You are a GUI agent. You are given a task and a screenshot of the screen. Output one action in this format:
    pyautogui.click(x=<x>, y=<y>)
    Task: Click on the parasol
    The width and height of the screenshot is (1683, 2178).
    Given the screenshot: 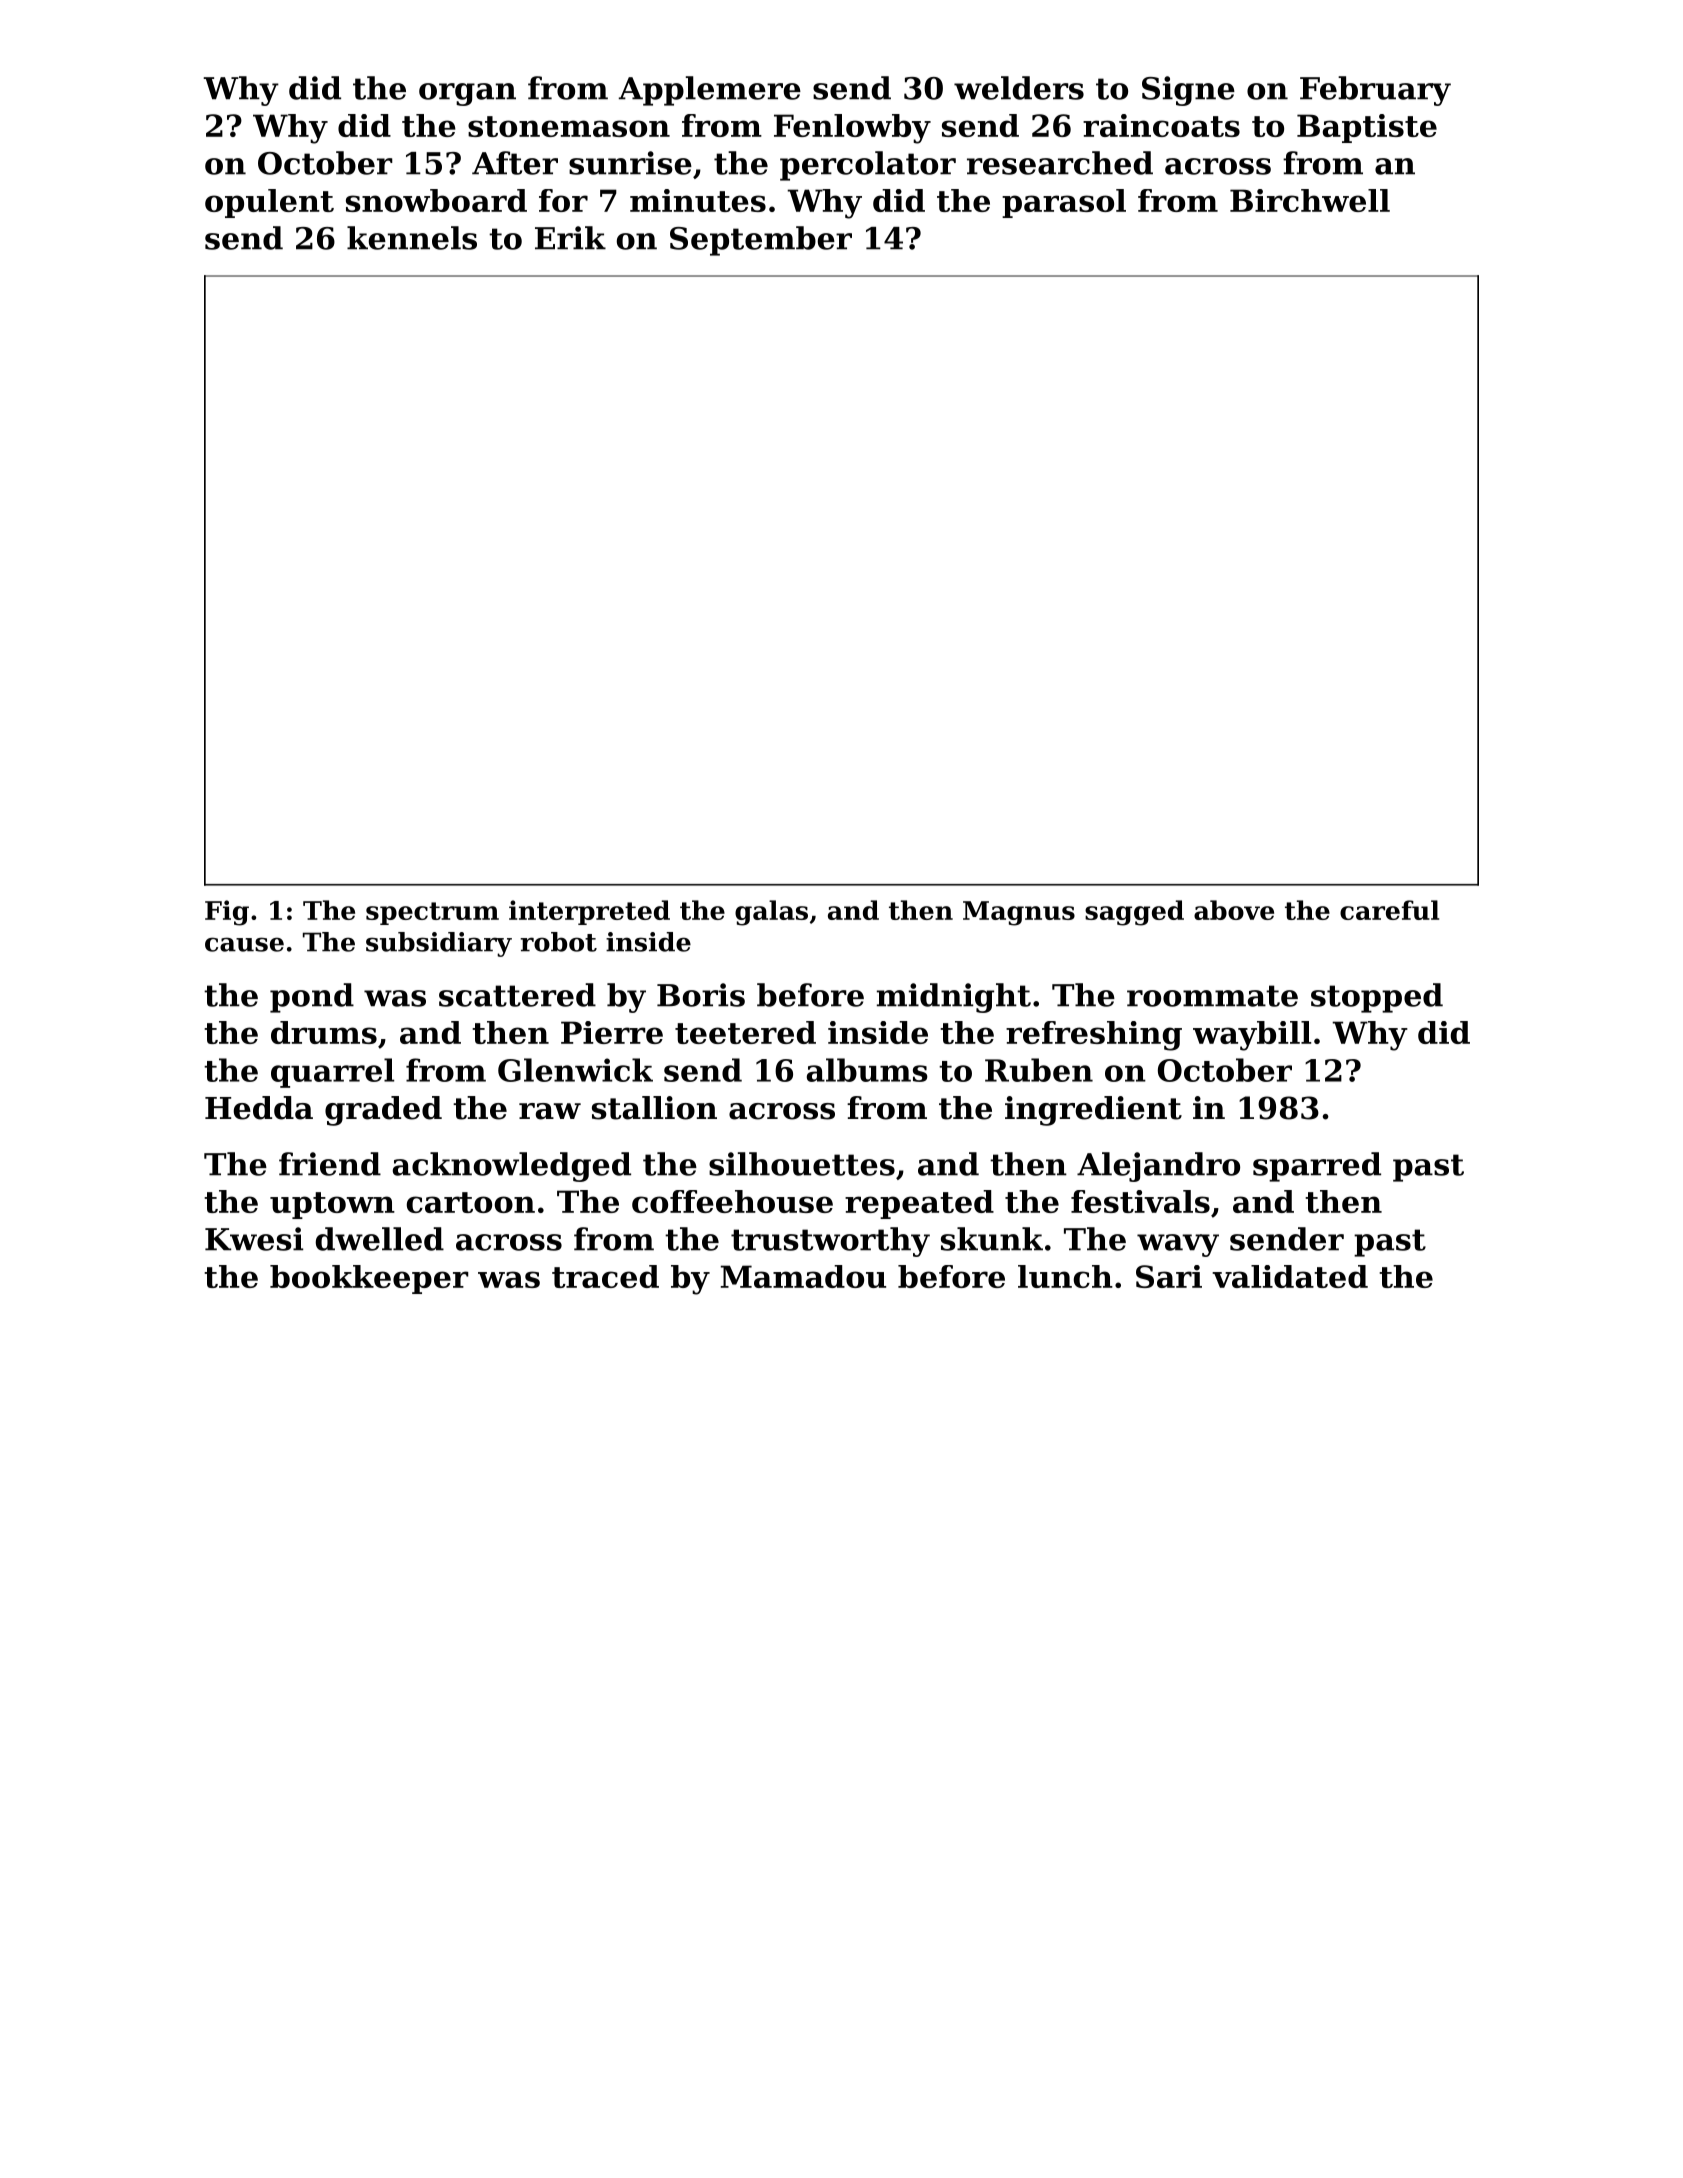 What is the action you would take?
    pyautogui.click(x=1064, y=203)
